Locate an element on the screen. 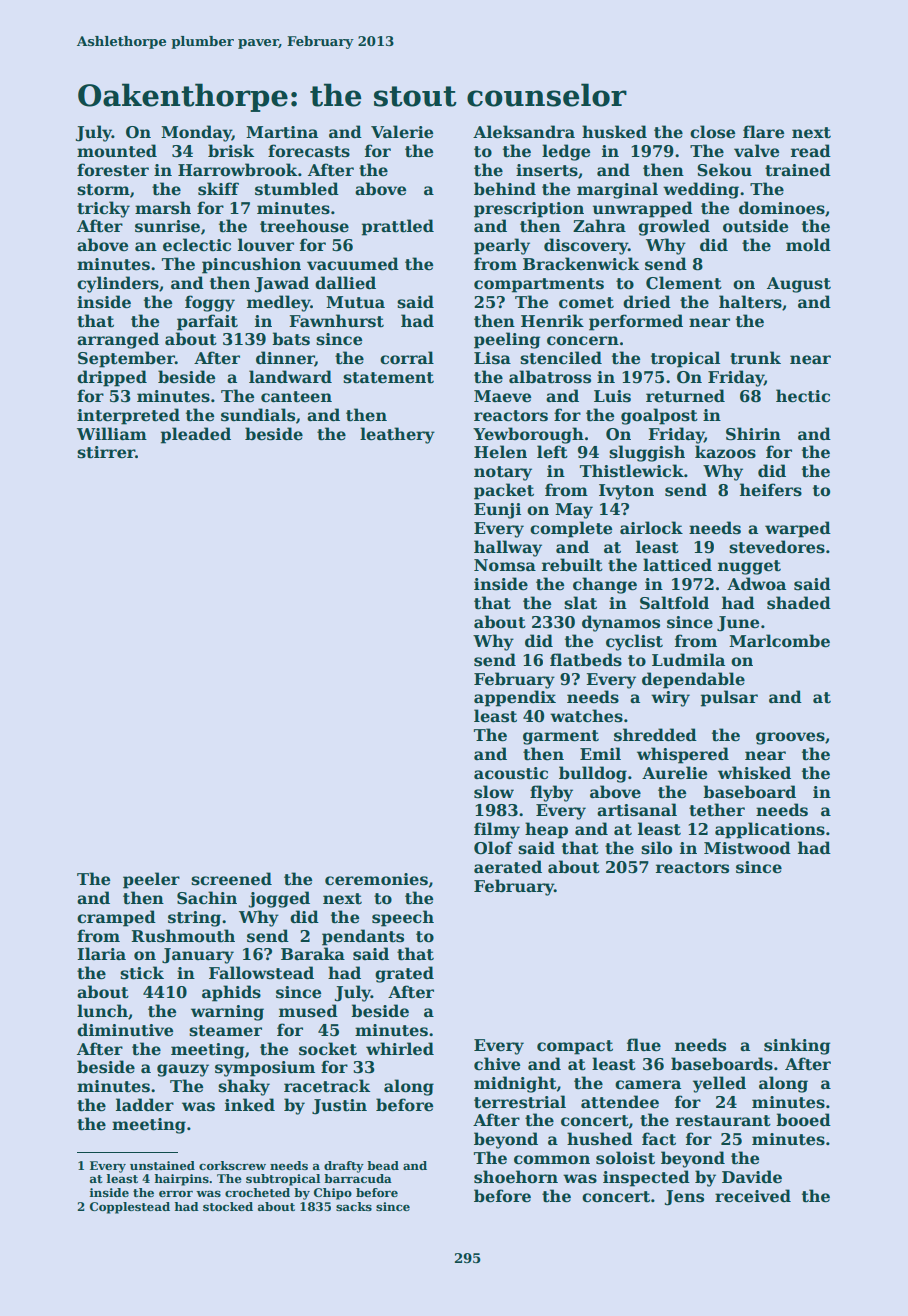 The image size is (908, 1316). filmy is located at coordinates (497, 830).
